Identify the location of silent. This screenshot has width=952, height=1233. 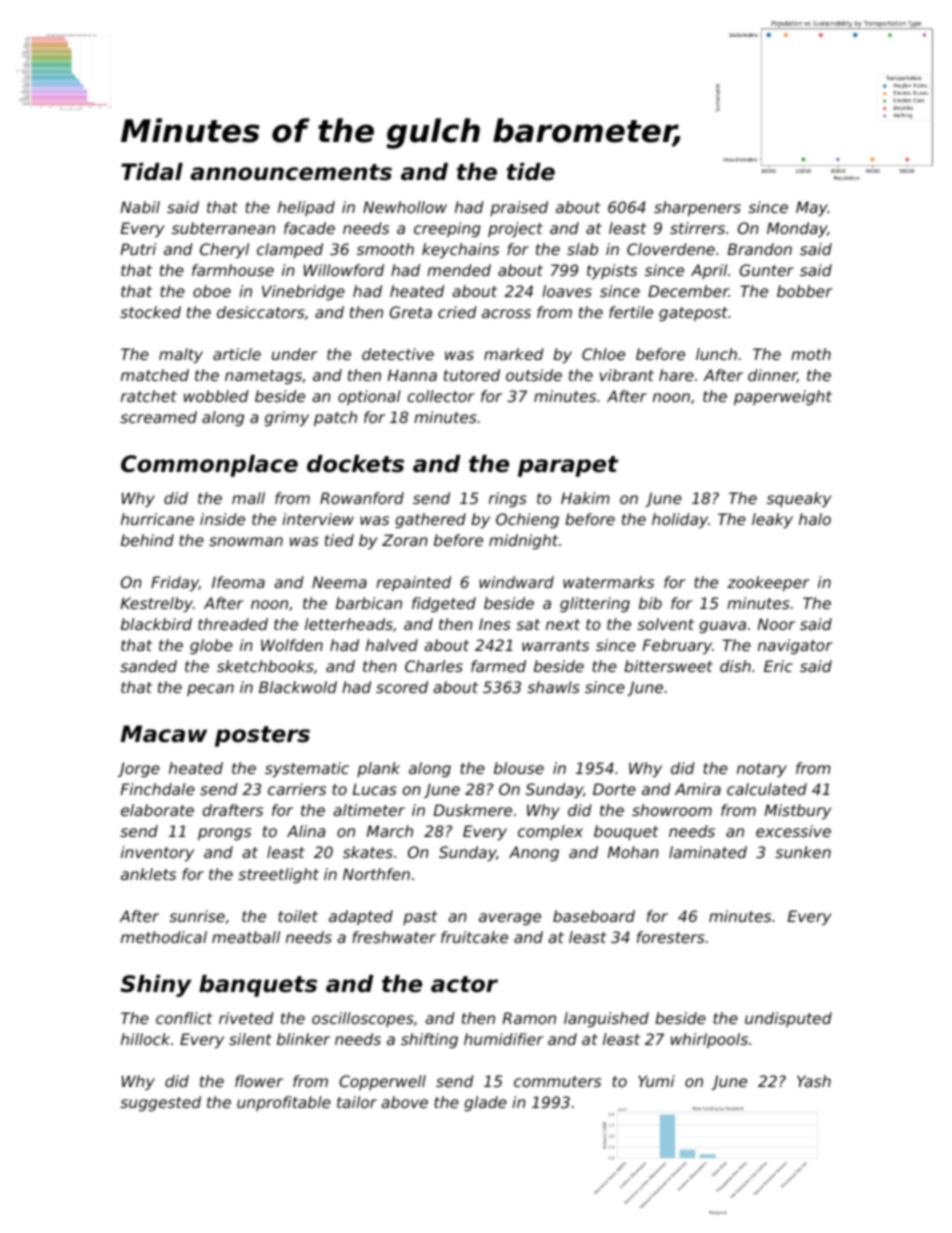
(250, 1039).
